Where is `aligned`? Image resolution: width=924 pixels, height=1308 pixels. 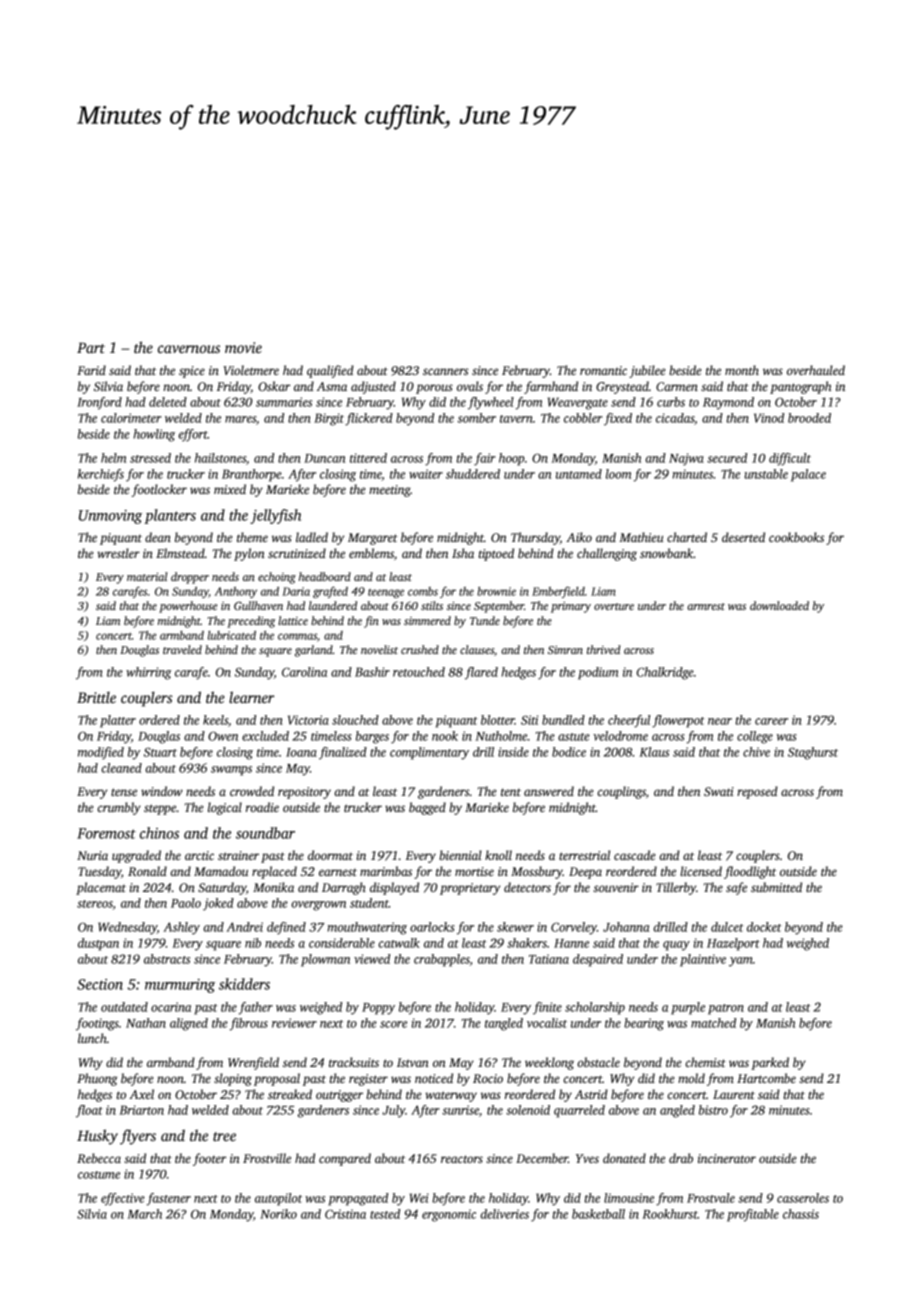
aligned is located at coordinates (189, 1024).
